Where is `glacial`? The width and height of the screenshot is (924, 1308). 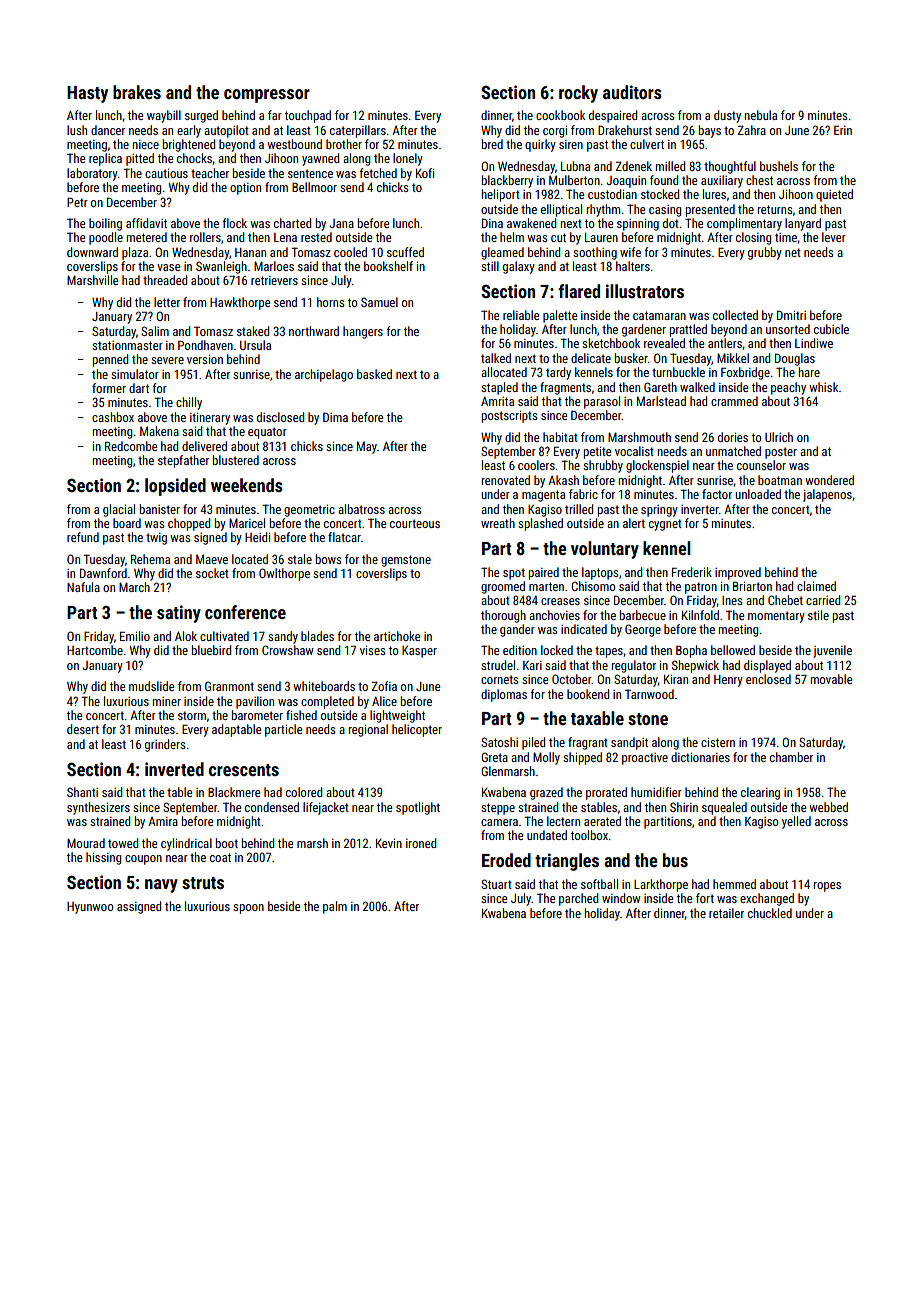 glacial is located at coordinates (119, 510).
